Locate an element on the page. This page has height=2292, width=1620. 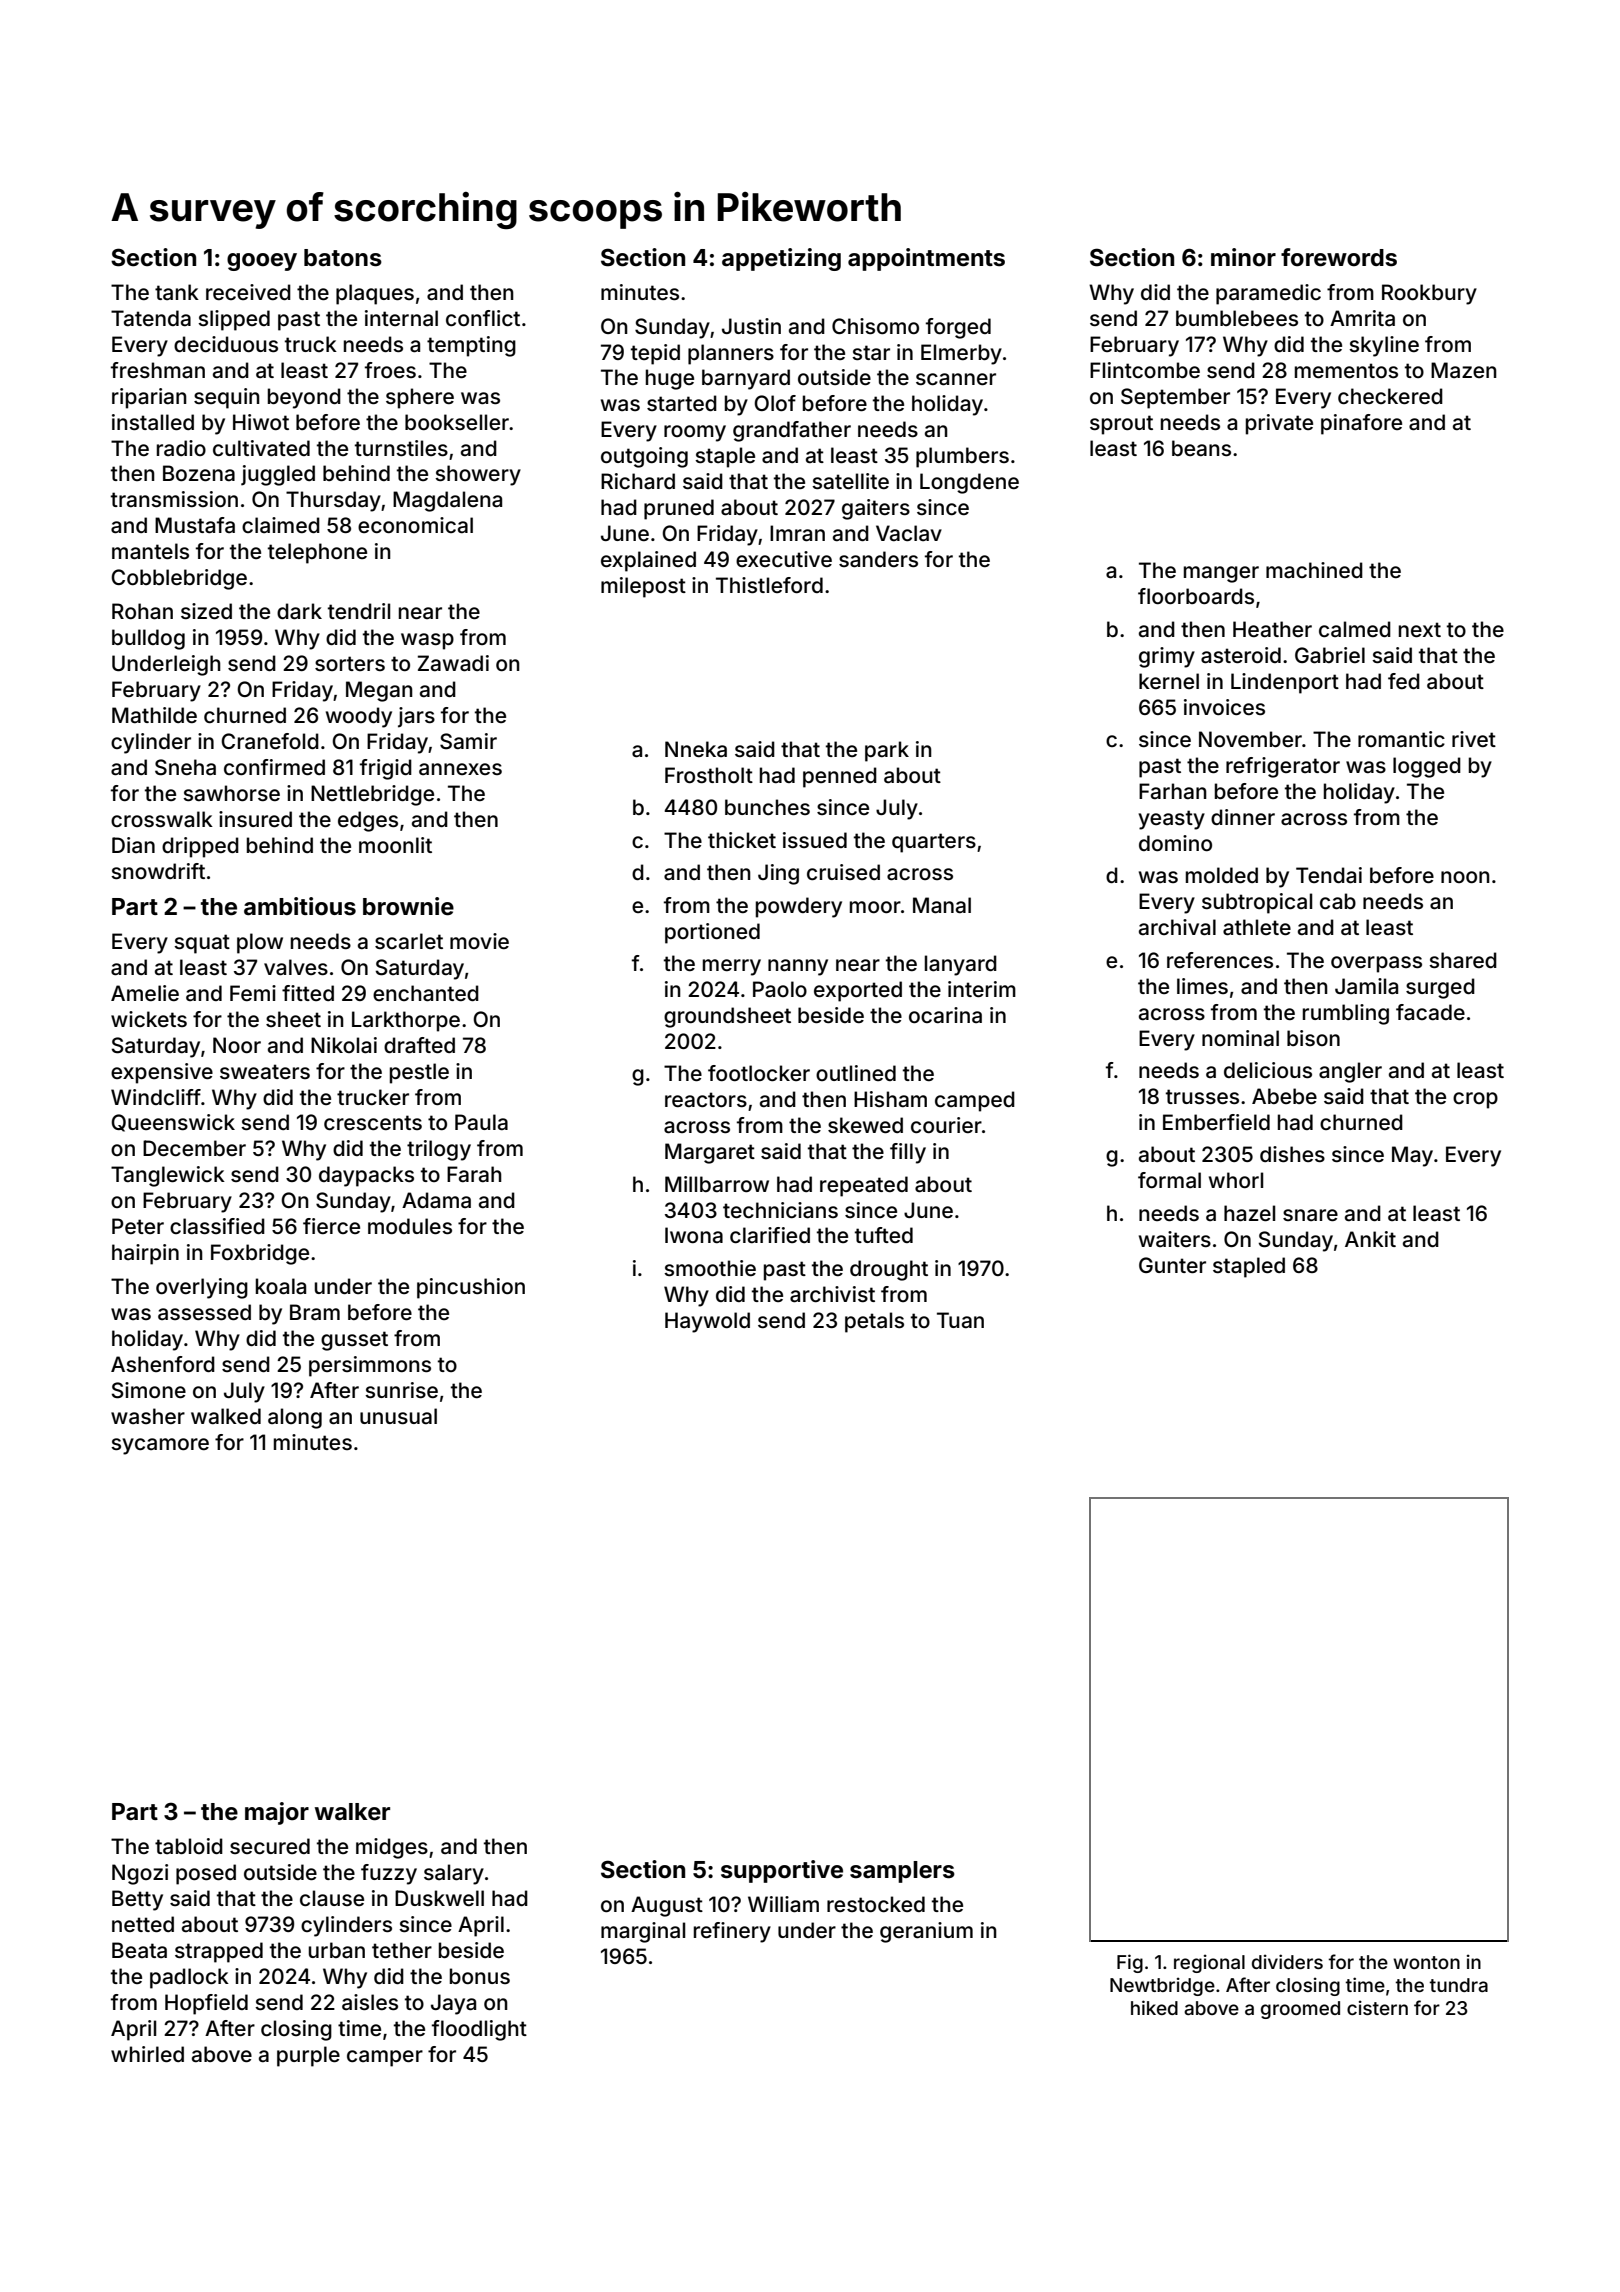
Dian is located at coordinates (133, 845).
